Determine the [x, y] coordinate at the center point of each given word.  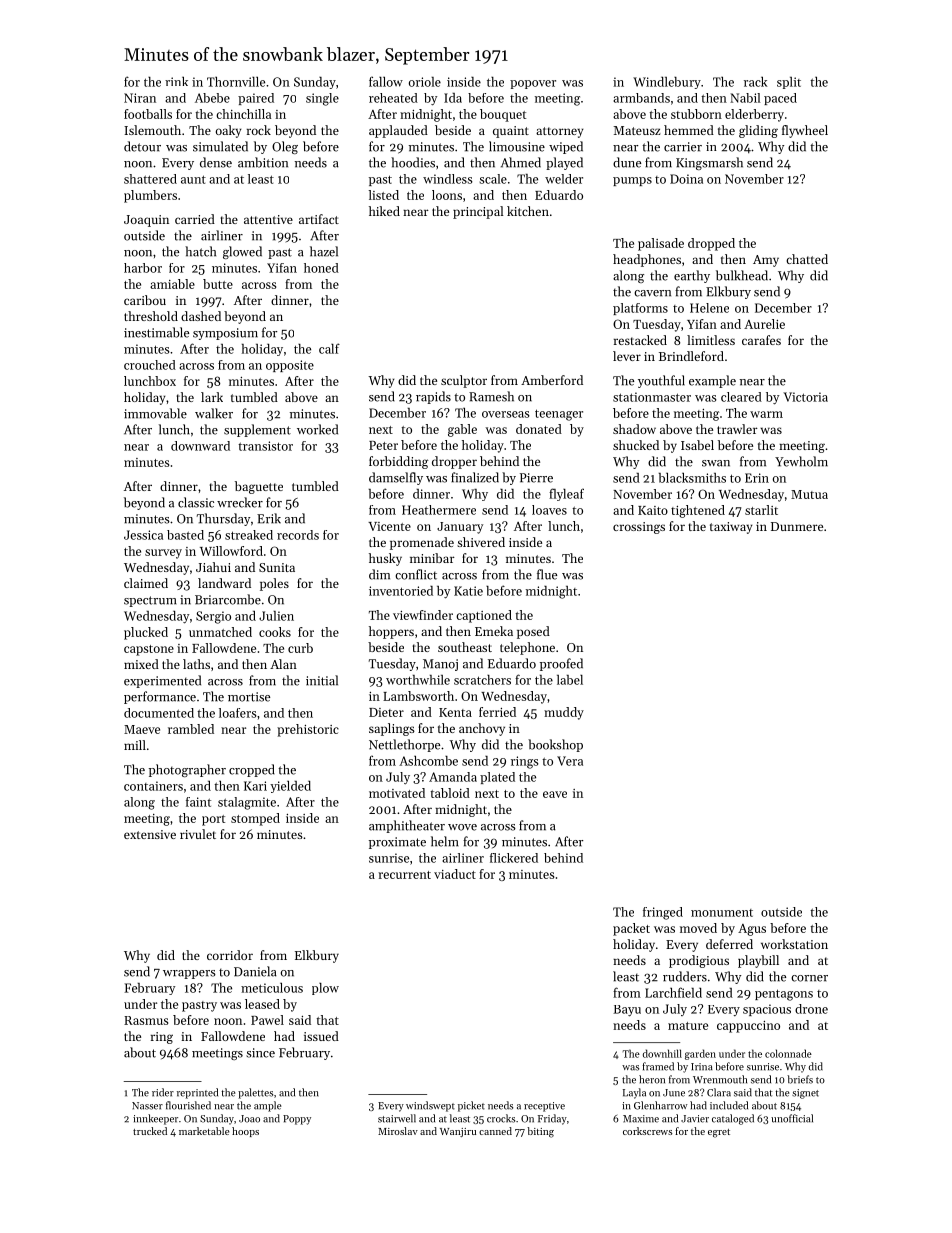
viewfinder [423, 615]
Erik [269, 518]
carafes [761, 340]
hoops [245, 1132]
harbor [143, 268]
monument [722, 913]
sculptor [464, 381]
